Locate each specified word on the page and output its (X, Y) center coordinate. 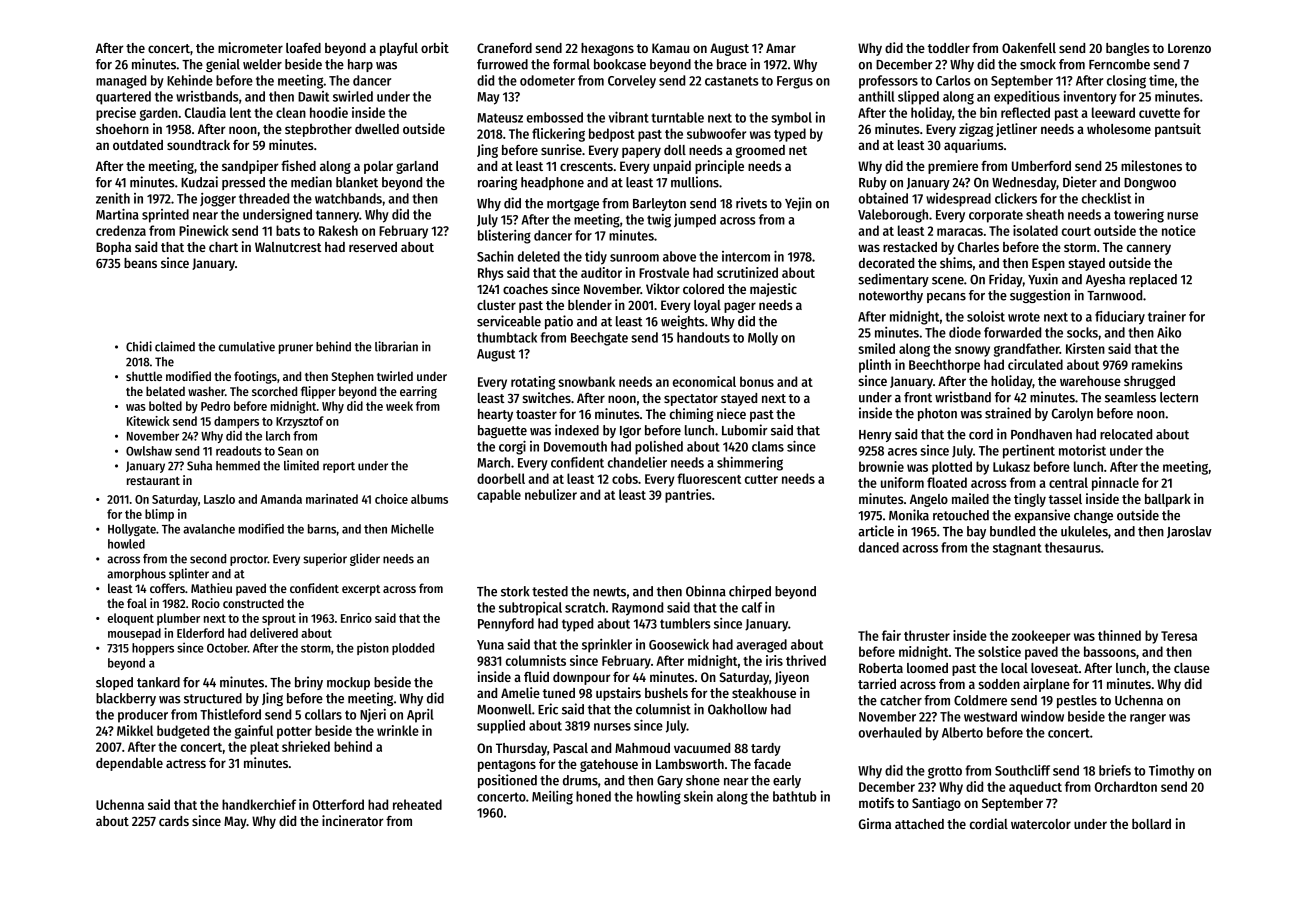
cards (174, 821)
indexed (577, 430)
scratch (585, 607)
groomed (760, 151)
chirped (750, 592)
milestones (1151, 165)
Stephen (352, 377)
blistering (504, 237)
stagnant (1017, 549)
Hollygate (132, 530)
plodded (413, 649)
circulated (1035, 364)
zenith (113, 198)
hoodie (329, 112)
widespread (958, 200)
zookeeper (1041, 637)
